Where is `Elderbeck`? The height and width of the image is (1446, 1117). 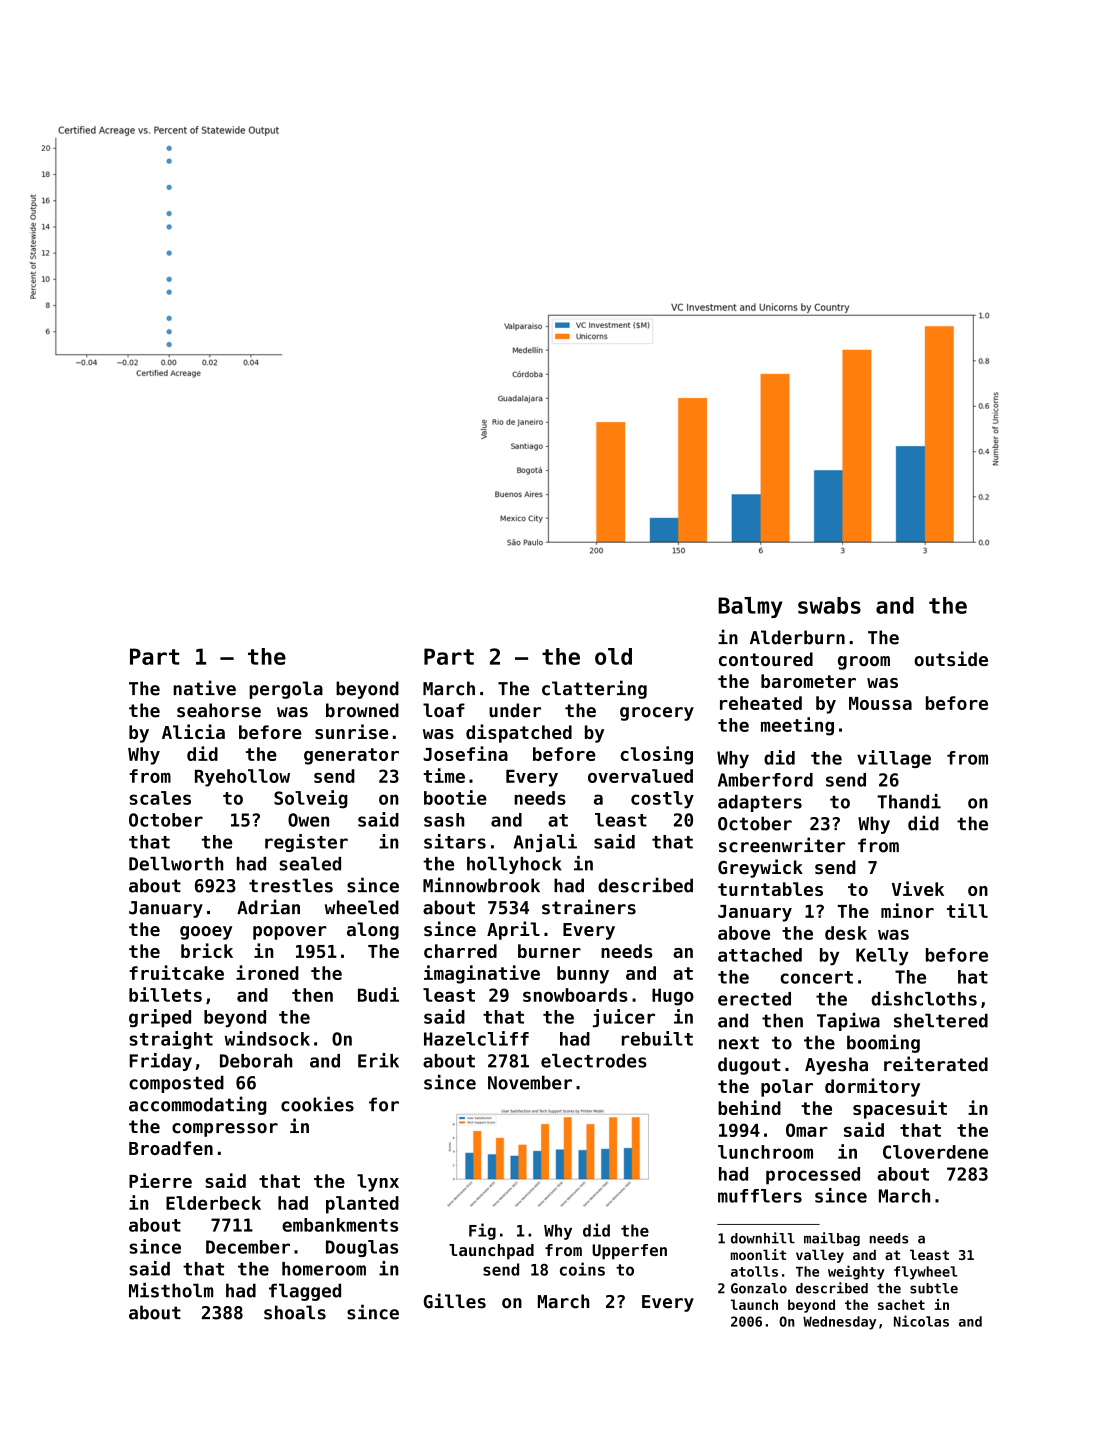
Elderbeck is located at coordinates (213, 1203).
